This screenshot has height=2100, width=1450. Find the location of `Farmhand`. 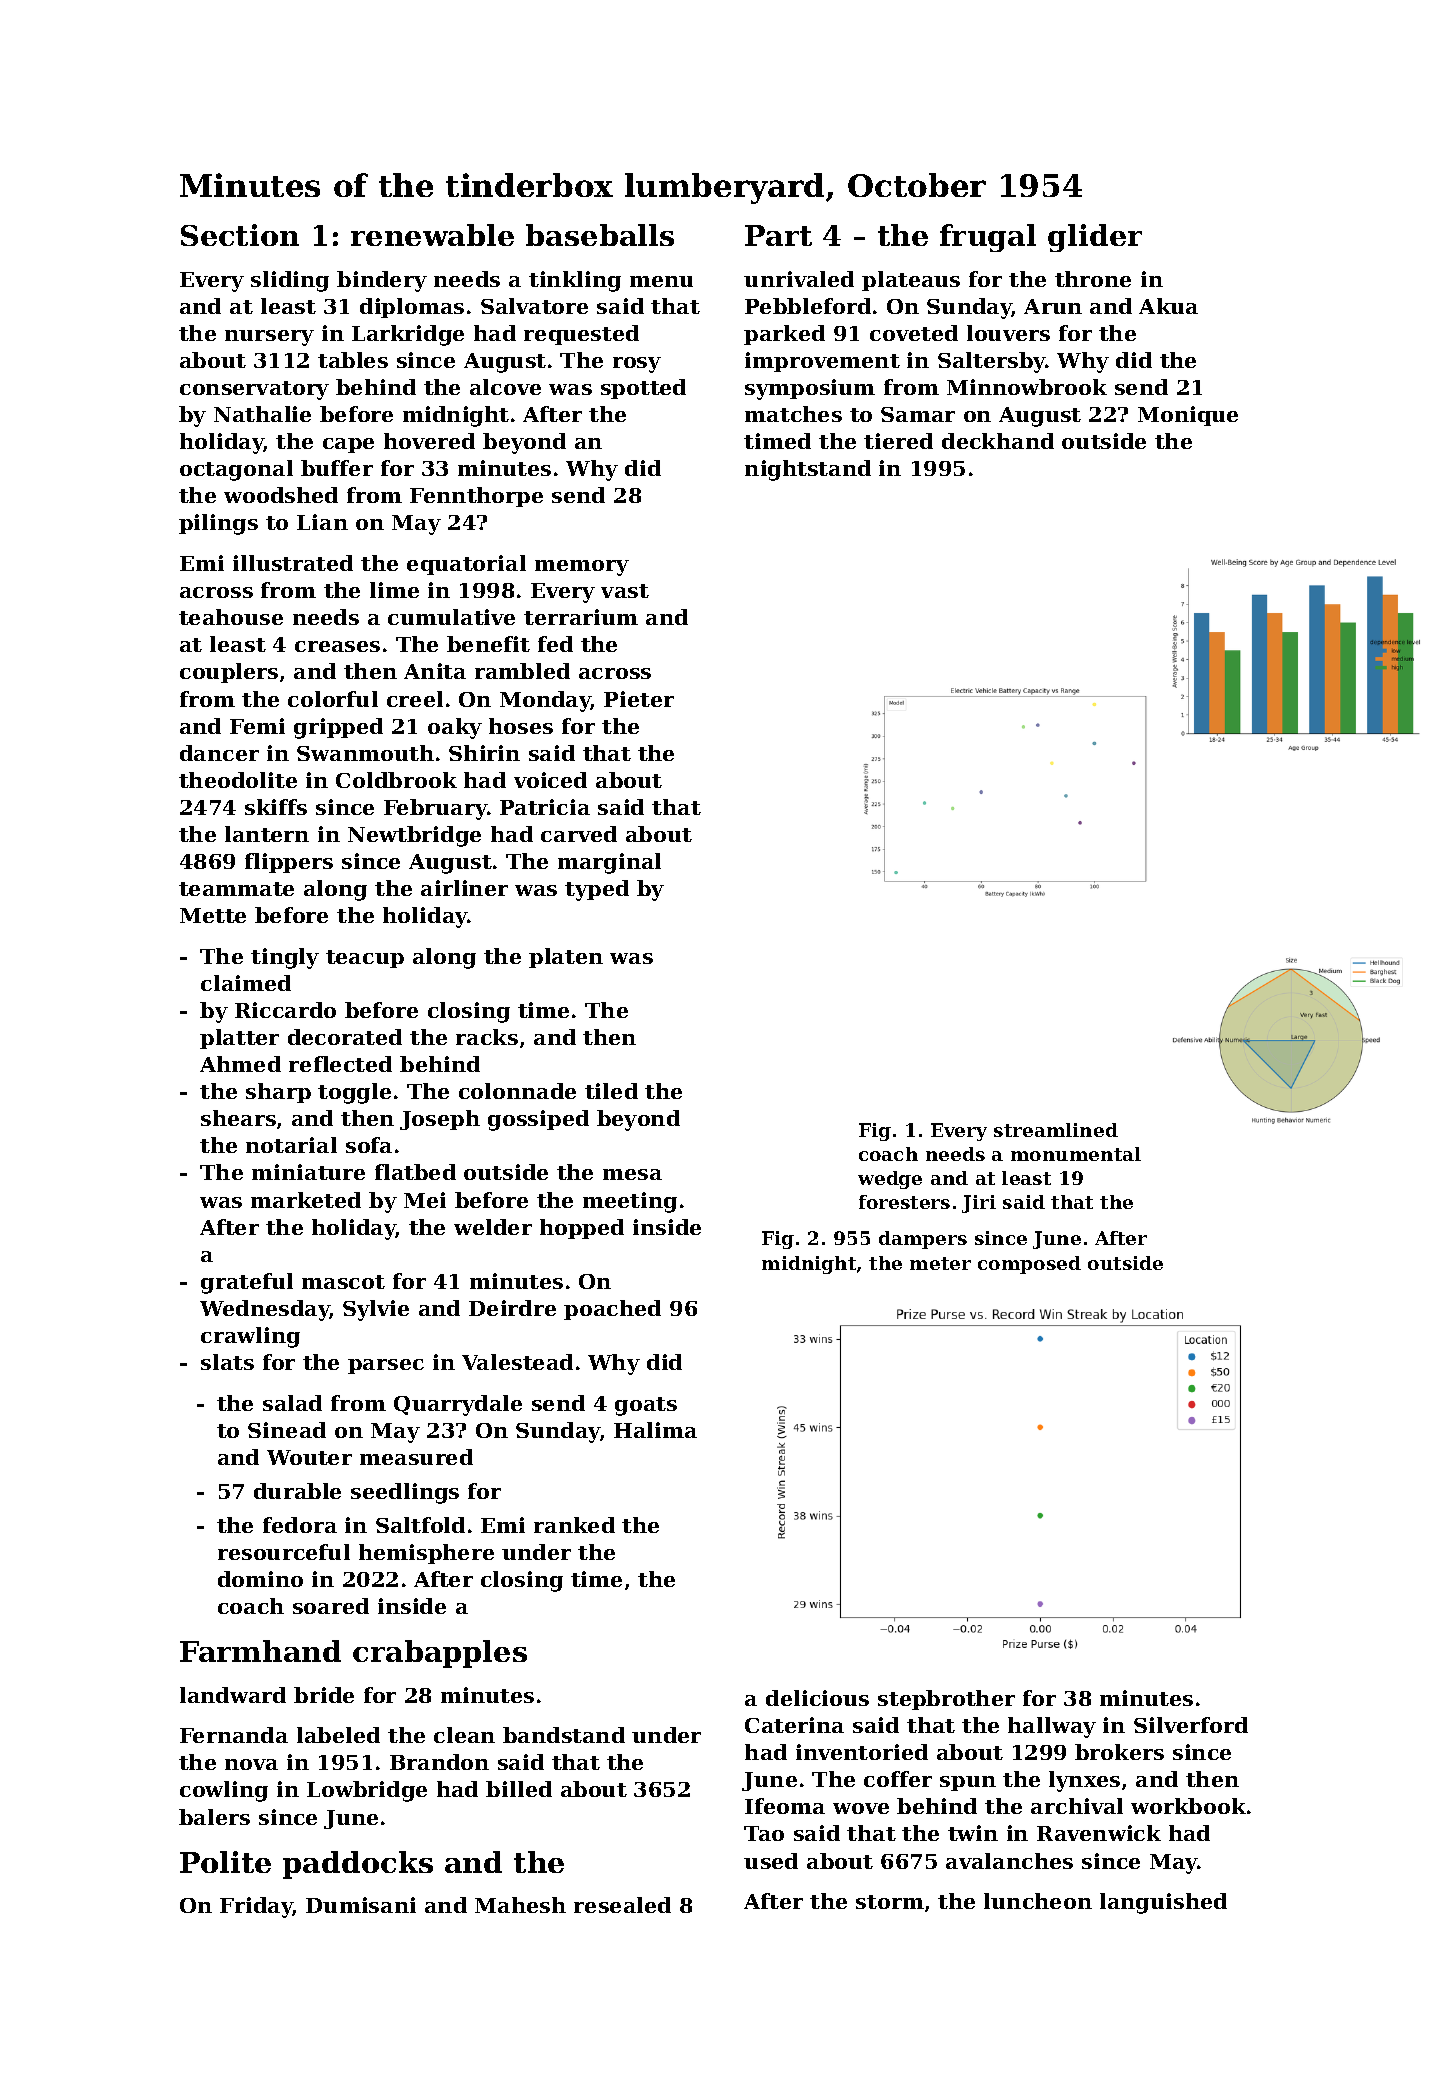

Farmhand is located at coordinates (260, 1651).
